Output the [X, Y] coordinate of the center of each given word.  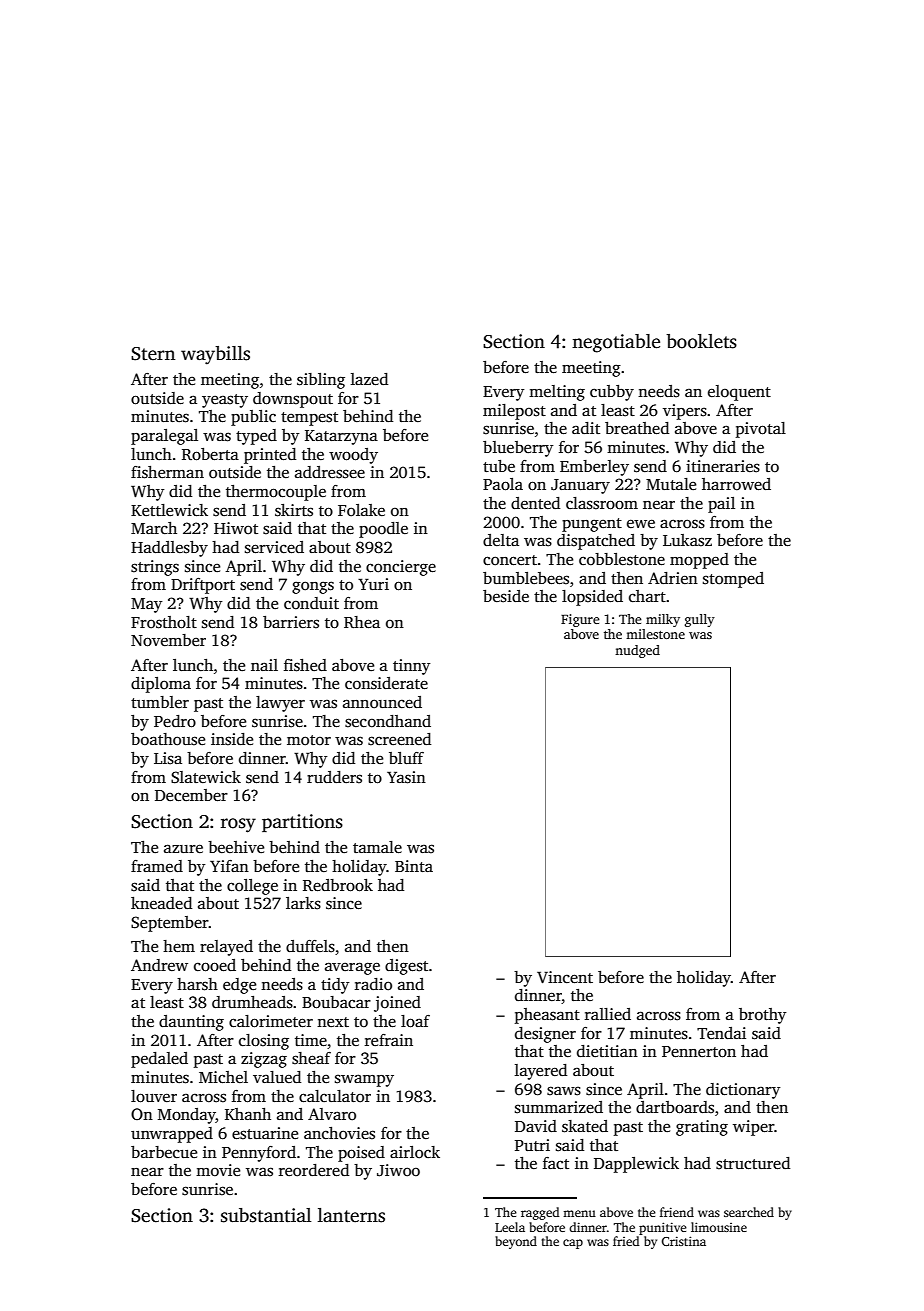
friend [677, 1212]
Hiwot [236, 528]
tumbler [160, 702]
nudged [637, 651]
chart [647, 596]
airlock [415, 1152]
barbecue [164, 1152]
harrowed [736, 484]
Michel [223, 1077]
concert [510, 560]
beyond [516, 1242]
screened [399, 739]
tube [499, 466]
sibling [321, 381]
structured [753, 1163]
